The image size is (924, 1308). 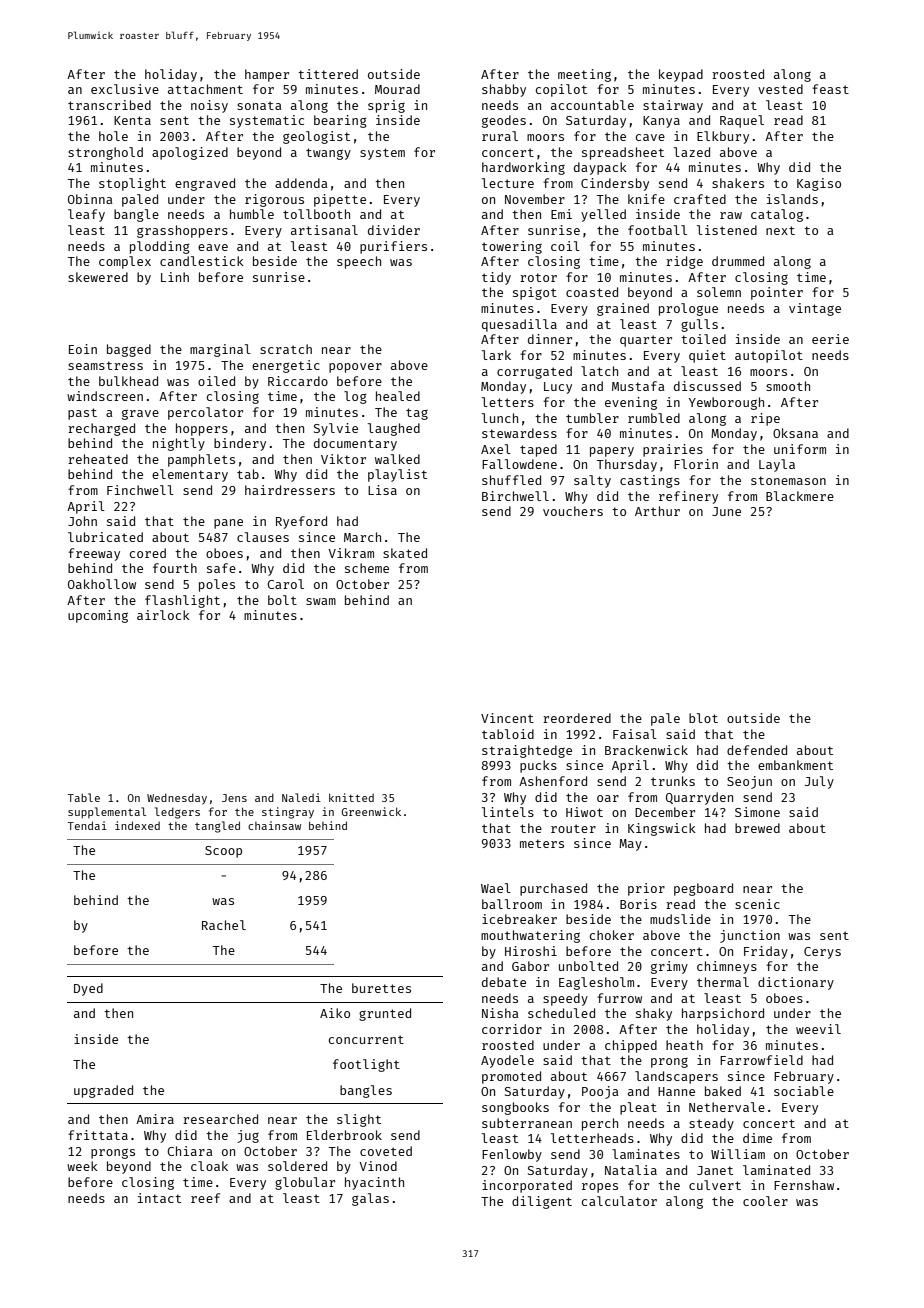 What do you see at coordinates (248, 1136) in the screenshot?
I see `jug` at bounding box center [248, 1136].
